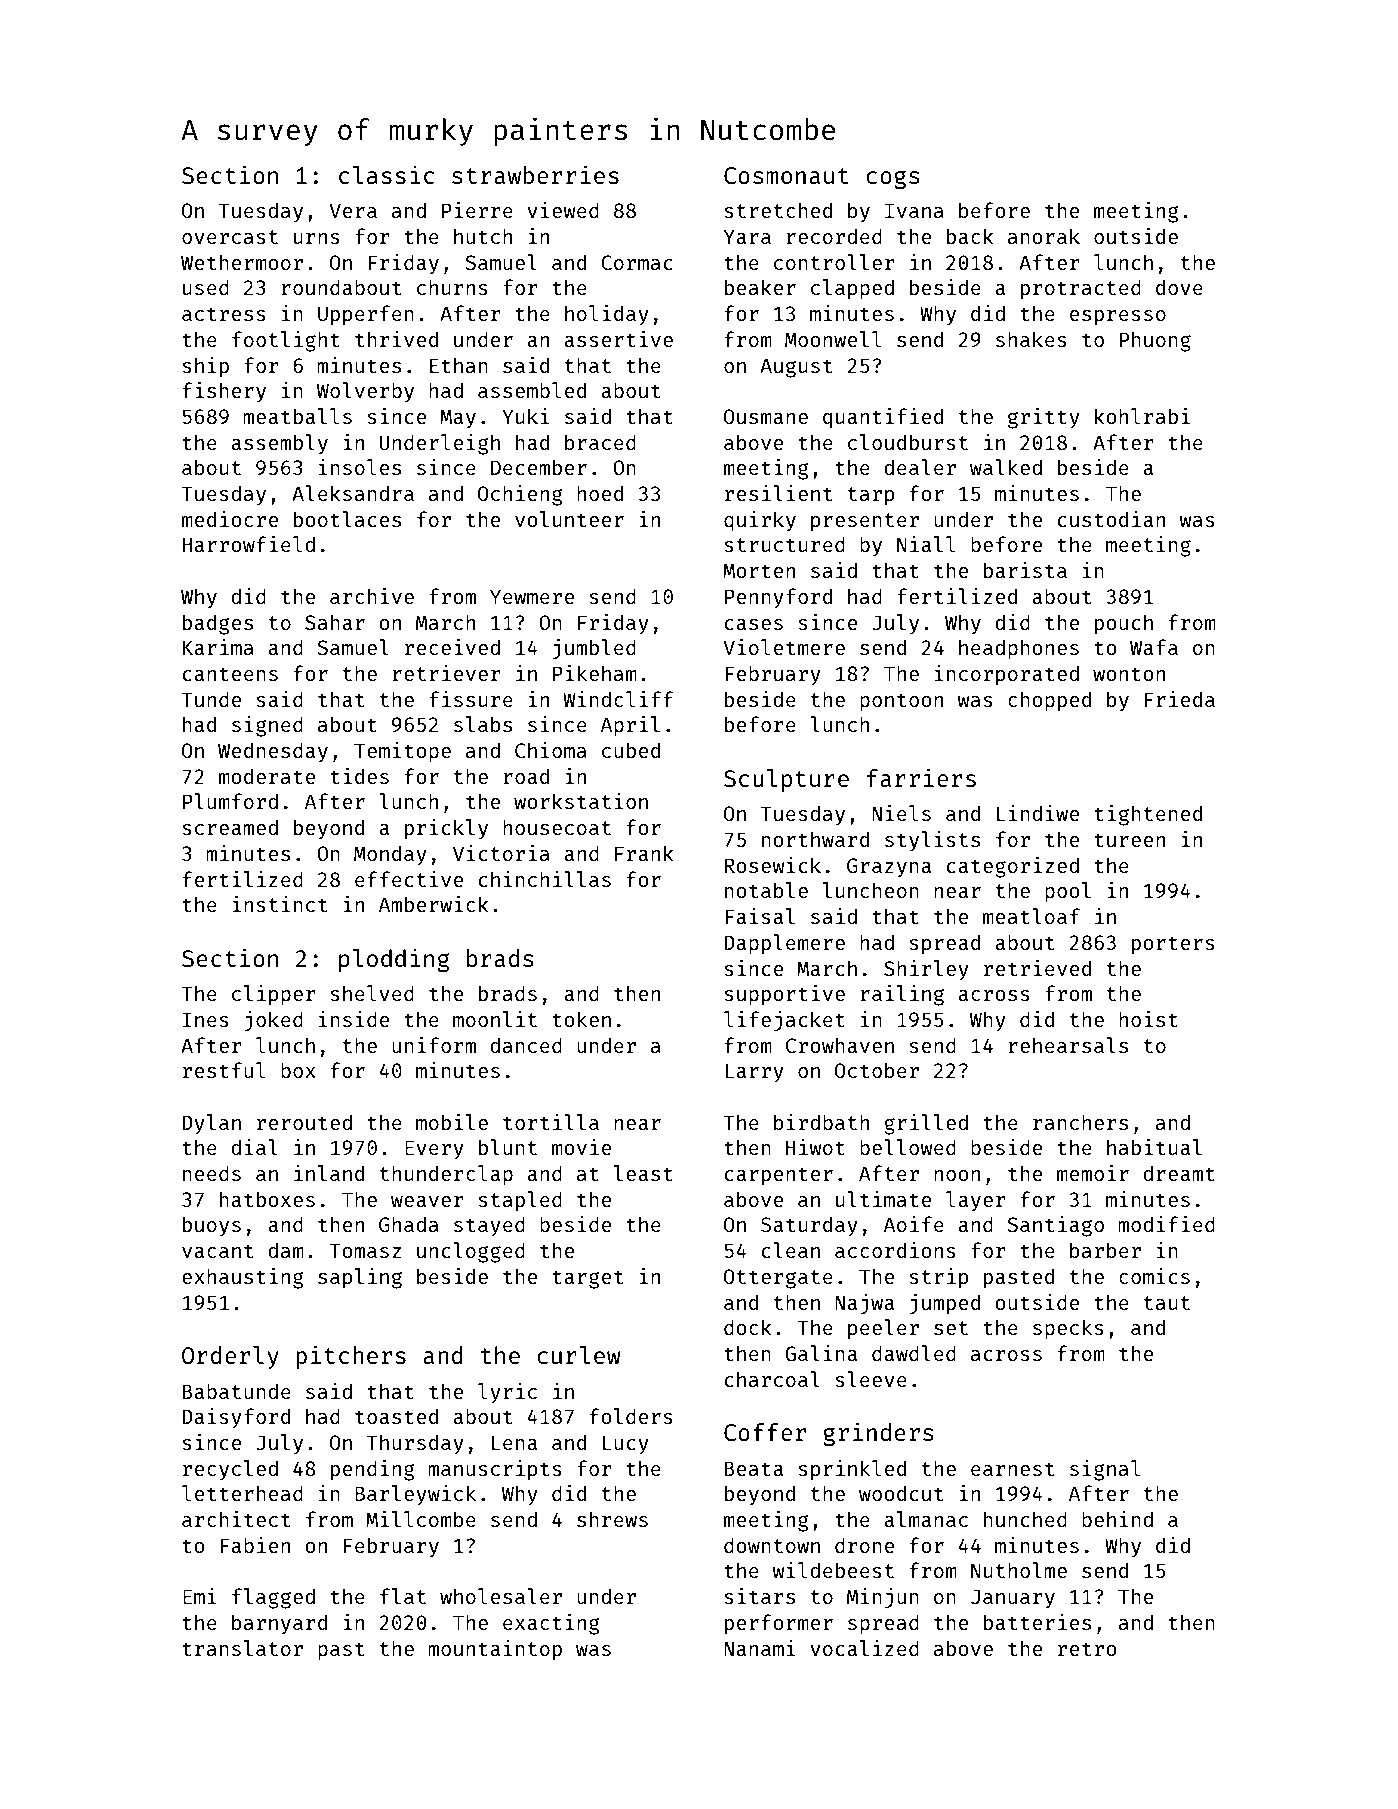 Image resolution: width=1398 pixels, height=1809 pixels. What do you see at coordinates (643, 1173) in the image?
I see `least` at bounding box center [643, 1173].
